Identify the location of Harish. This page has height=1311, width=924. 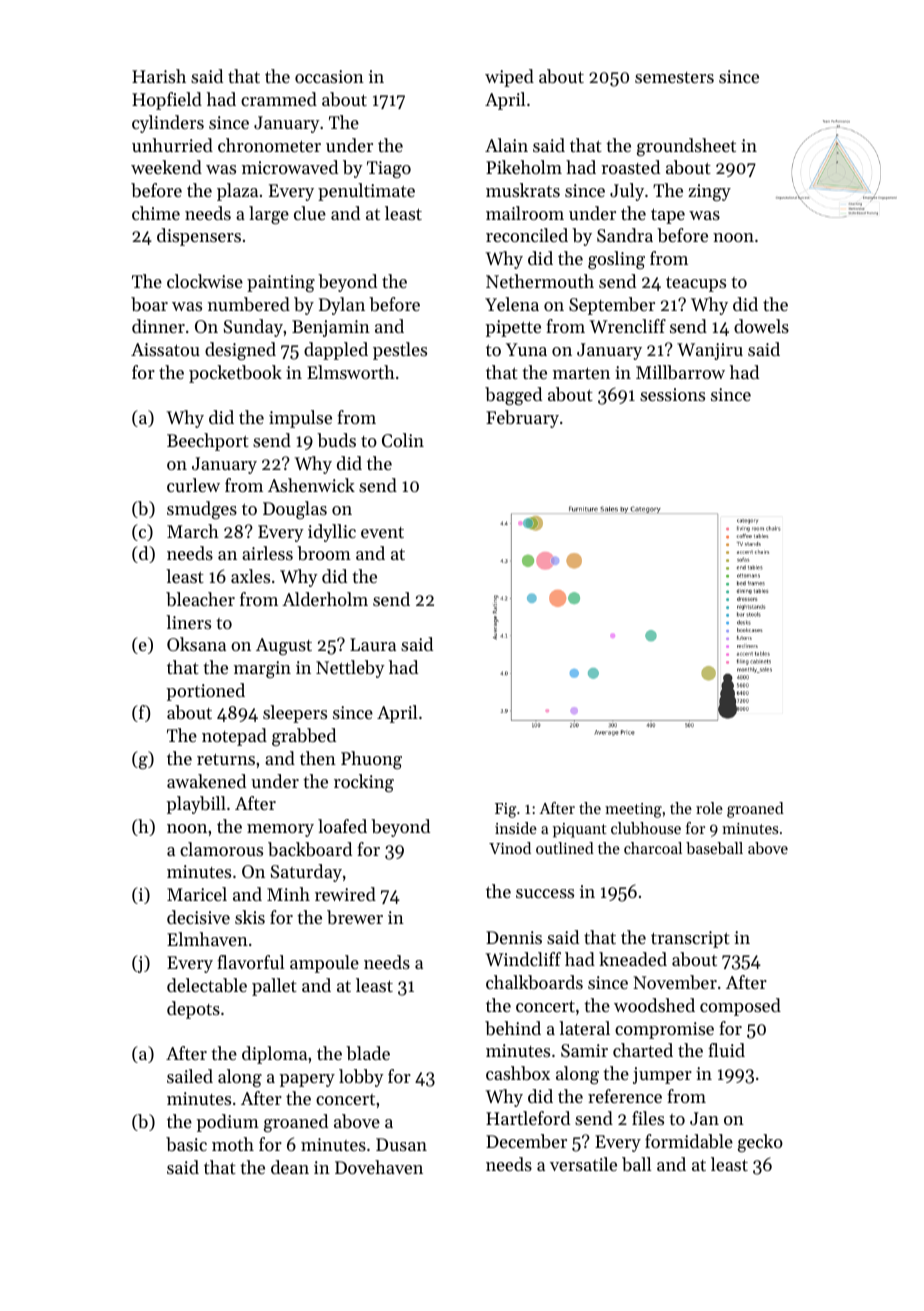
(159, 76).
